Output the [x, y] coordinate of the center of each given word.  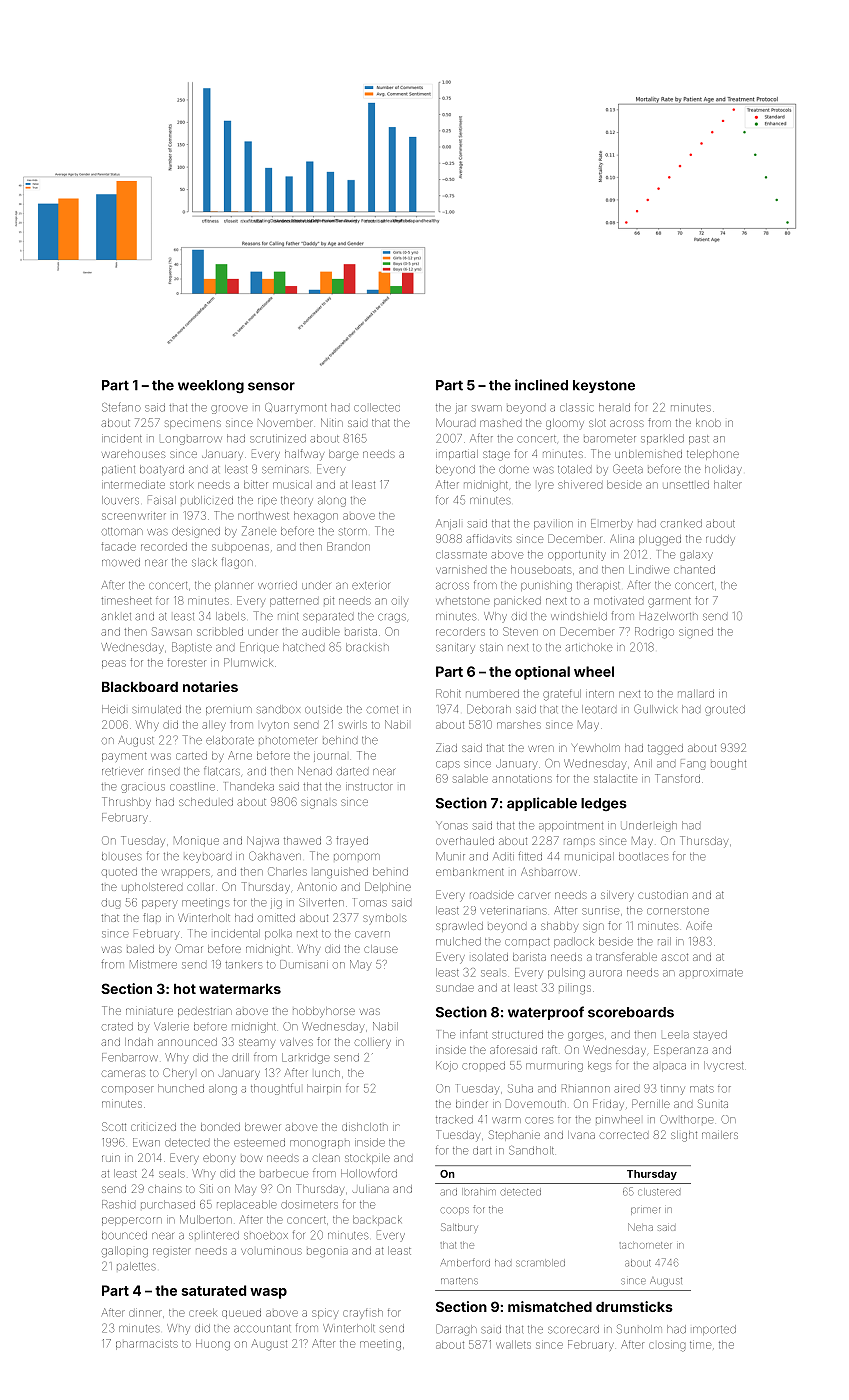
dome [514, 469]
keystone [604, 386]
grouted [725, 710]
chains [165, 1189]
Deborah [489, 709]
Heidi [113, 709]
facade [118, 546]
